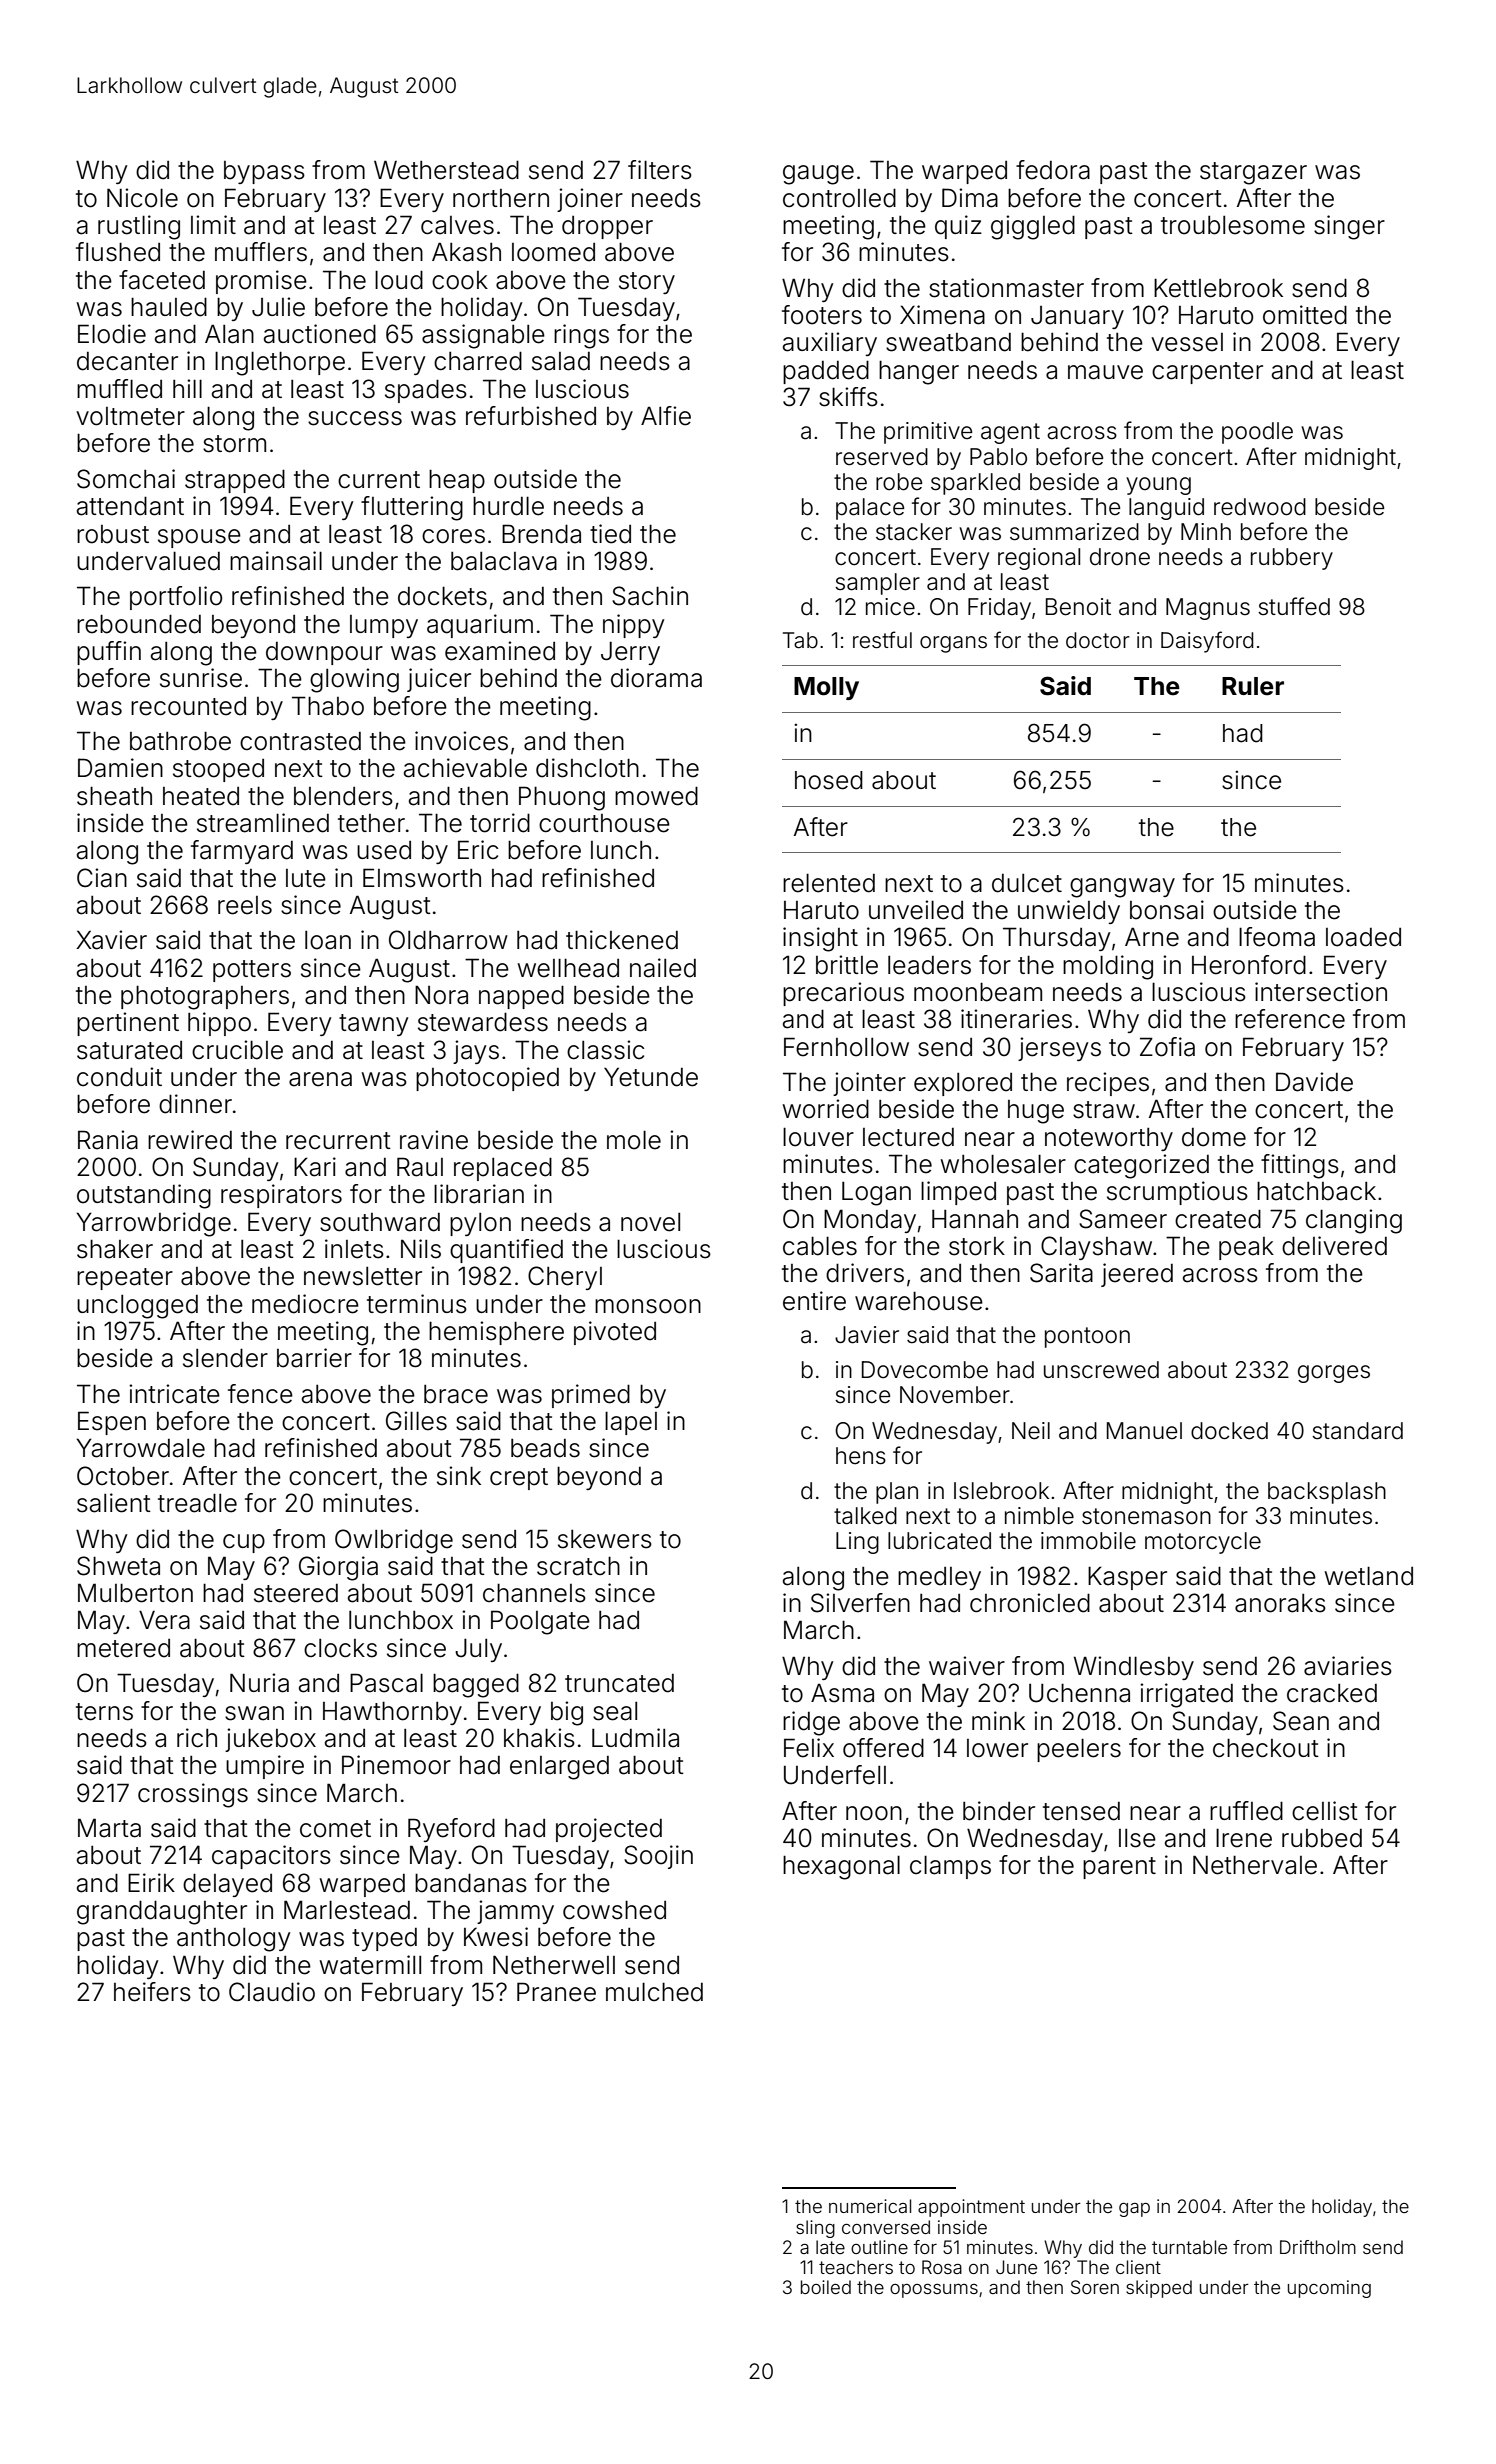 This screenshot has height=2464, width=1496. What do you see at coordinates (1369, 1576) in the screenshot?
I see `wetland` at bounding box center [1369, 1576].
